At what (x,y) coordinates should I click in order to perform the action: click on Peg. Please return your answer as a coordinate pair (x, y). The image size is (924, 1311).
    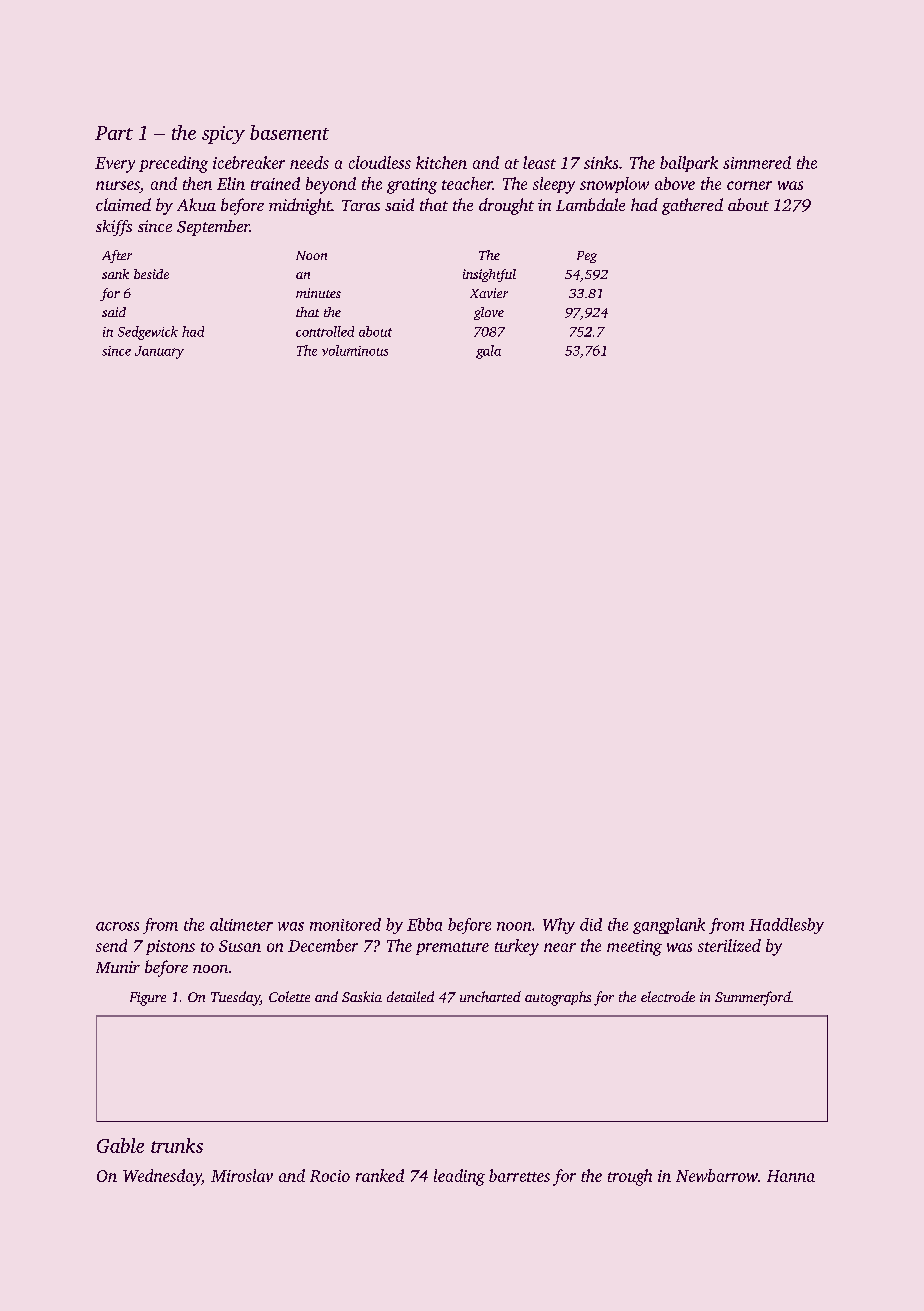
    Looking at the image, I should click on (587, 257).
